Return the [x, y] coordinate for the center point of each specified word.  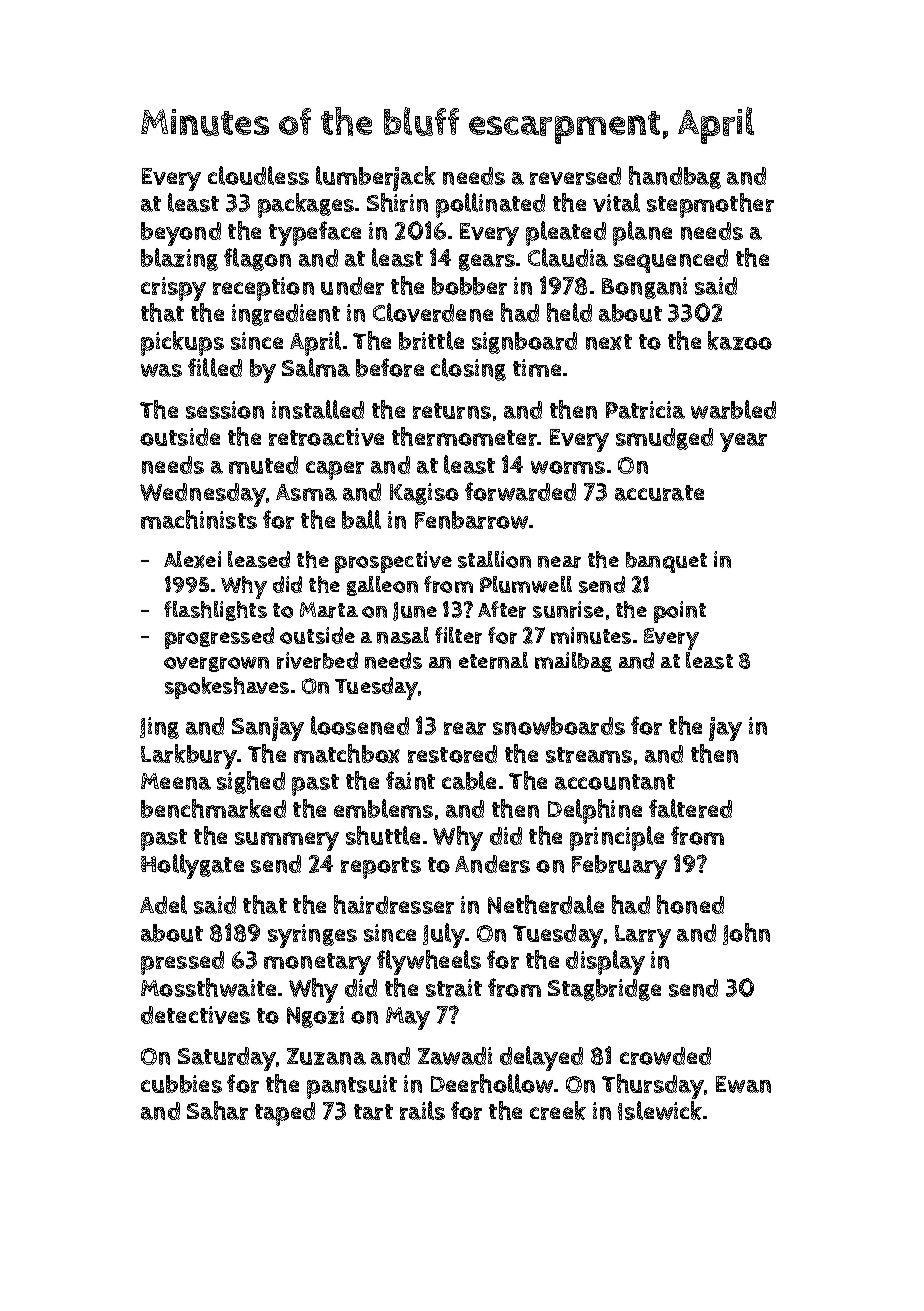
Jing [159, 728]
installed [318, 409]
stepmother [710, 205]
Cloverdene [433, 312]
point [680, 612]
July [444, 935]
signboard [524, 343]
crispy [173, 289]
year [743, 442]
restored [452, 754]
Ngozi [315, 1017]
